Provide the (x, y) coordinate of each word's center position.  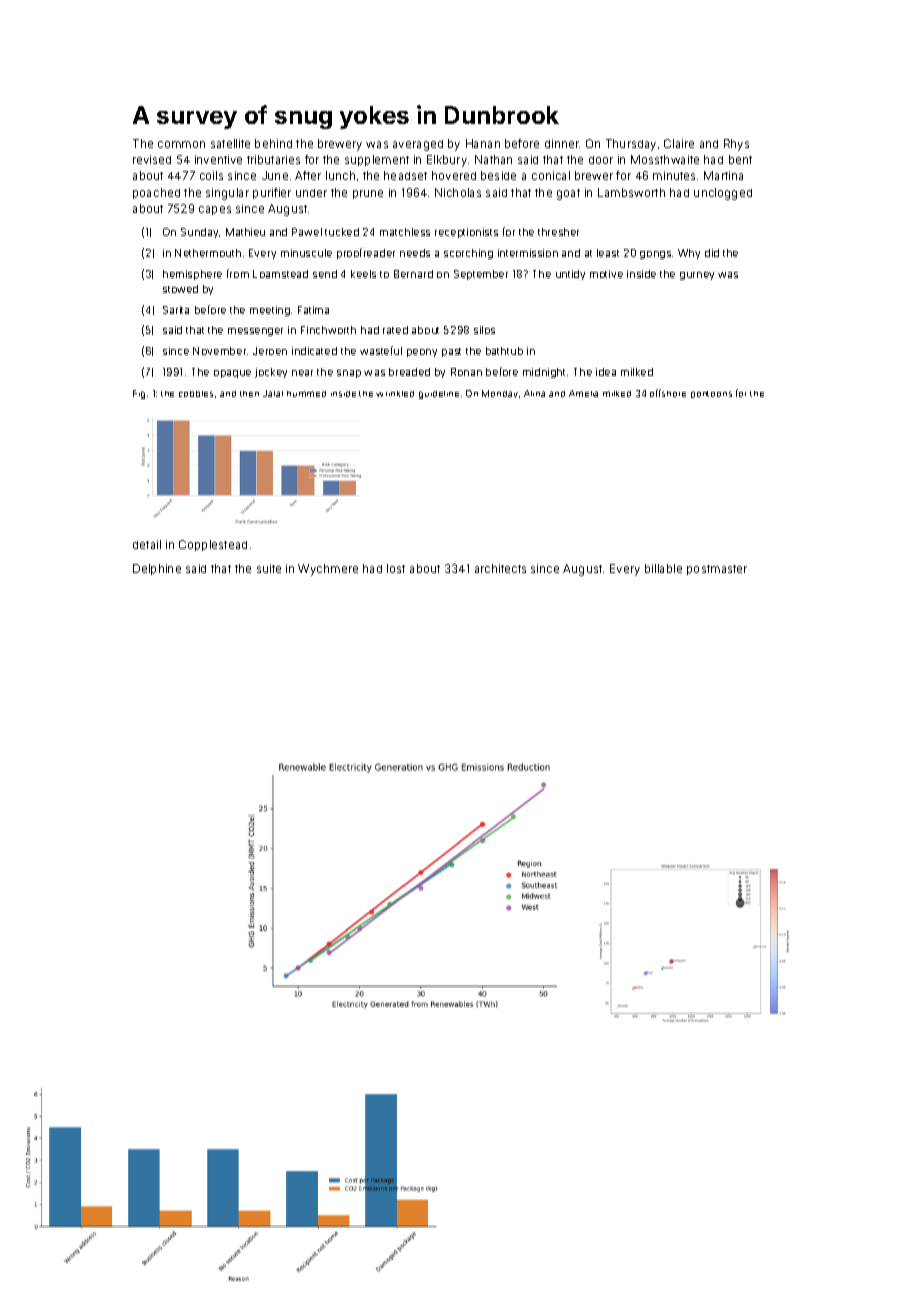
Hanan (483, 143)
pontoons (711, 394)
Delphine (157, 569)
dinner (562, 143)
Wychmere (328, 570)
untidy (570, 275)
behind (273, 143)
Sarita (176, 310)
